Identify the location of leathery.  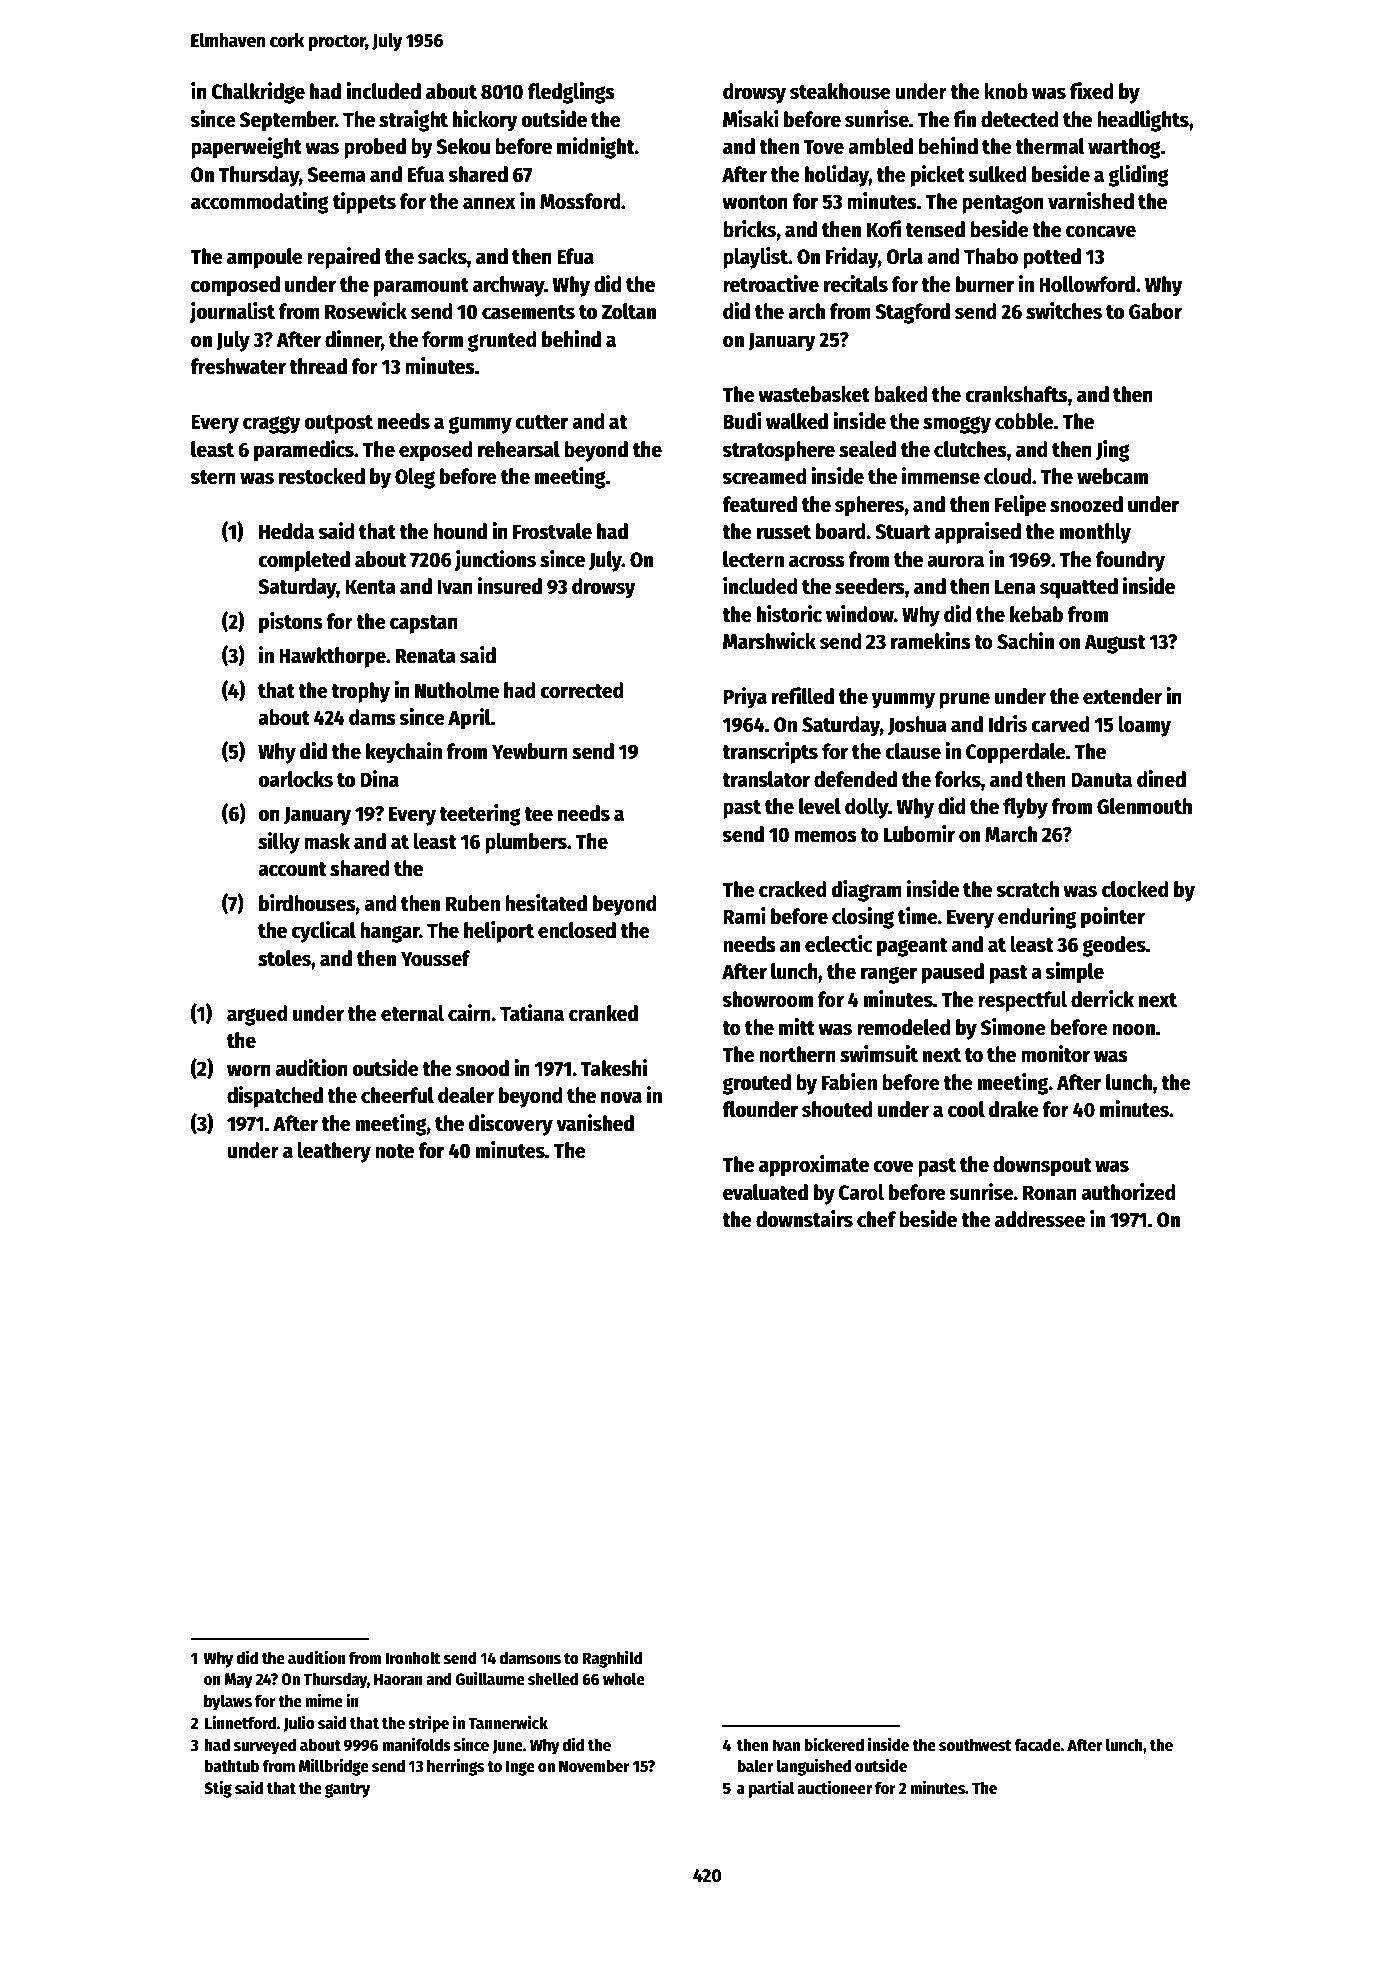
(334, 1152).
